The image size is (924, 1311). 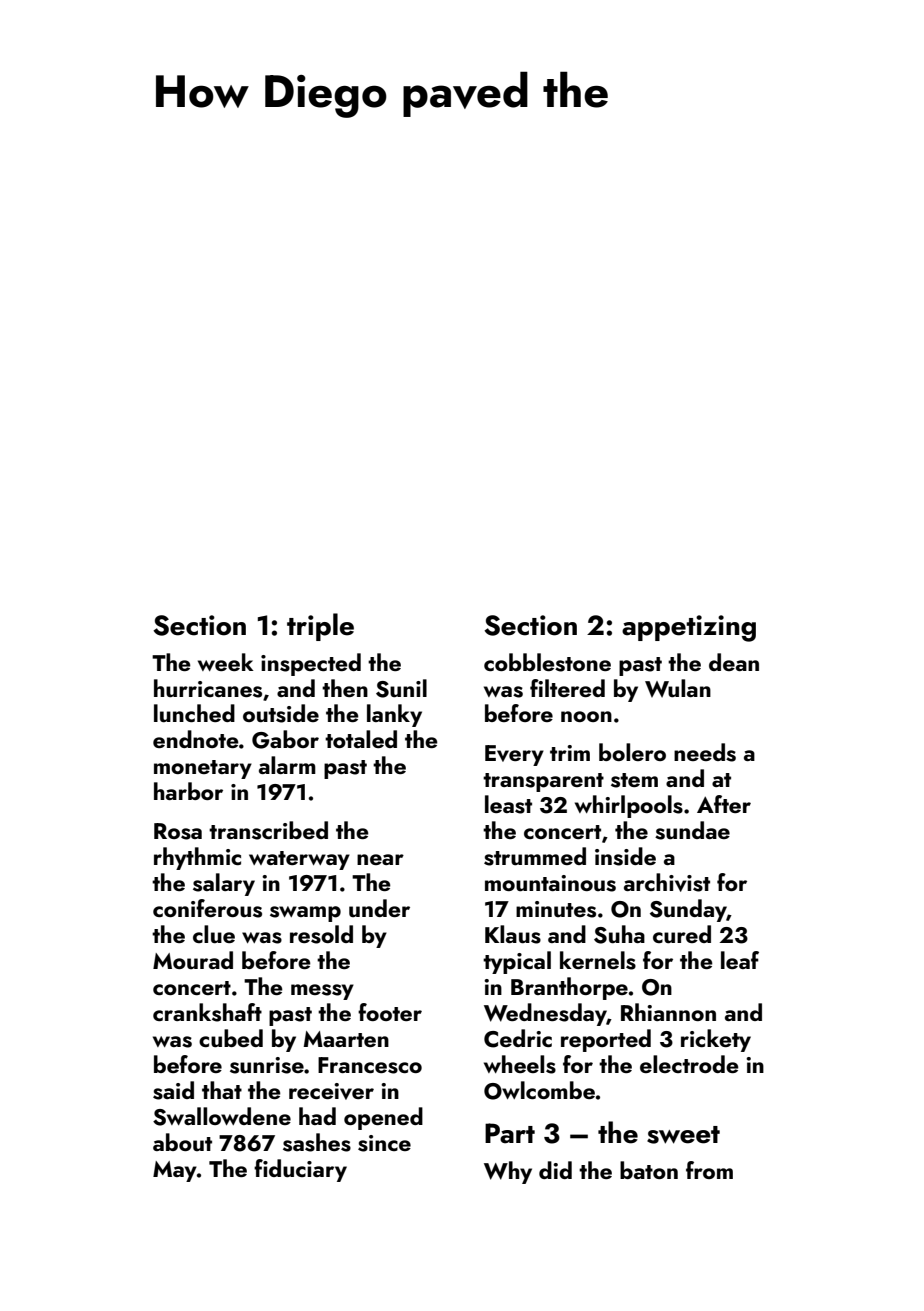 What do you see at coordinates (682, 934) in the screenshot?
I see `cured` at bounding box center [682, 934].
